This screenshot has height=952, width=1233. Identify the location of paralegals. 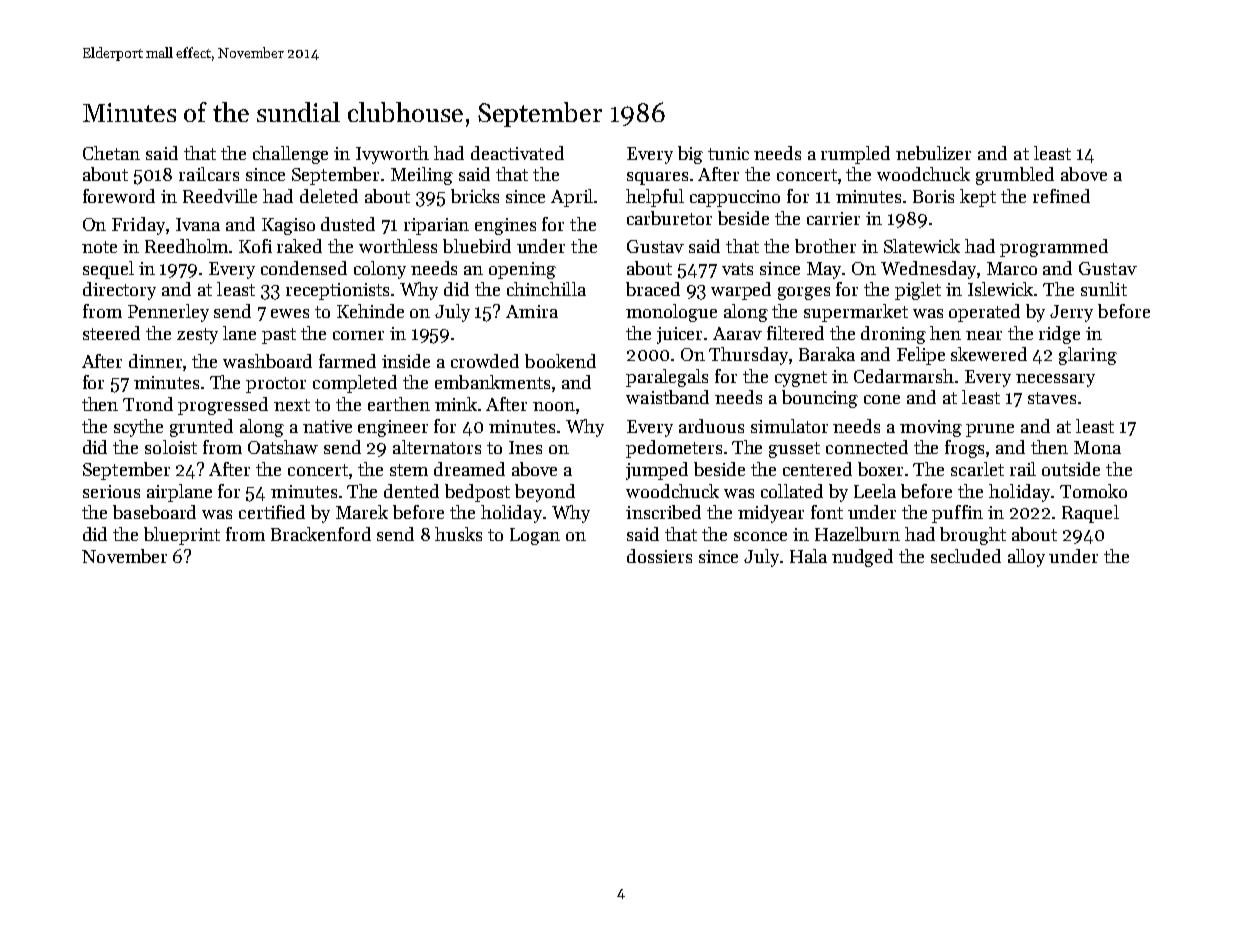
(667, 378).
